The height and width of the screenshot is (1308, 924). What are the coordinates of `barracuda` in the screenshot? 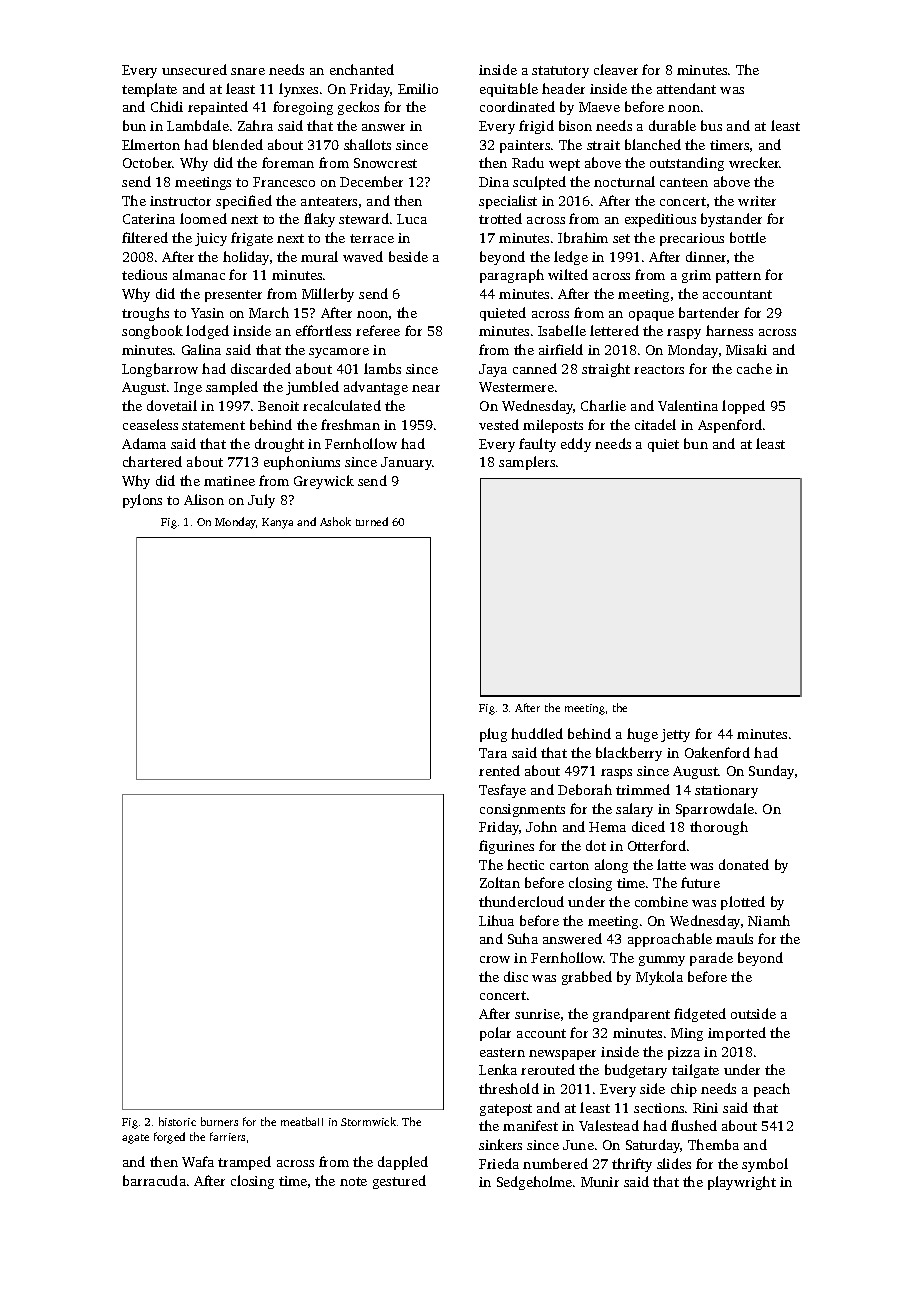 It's located at (154, 1180).
